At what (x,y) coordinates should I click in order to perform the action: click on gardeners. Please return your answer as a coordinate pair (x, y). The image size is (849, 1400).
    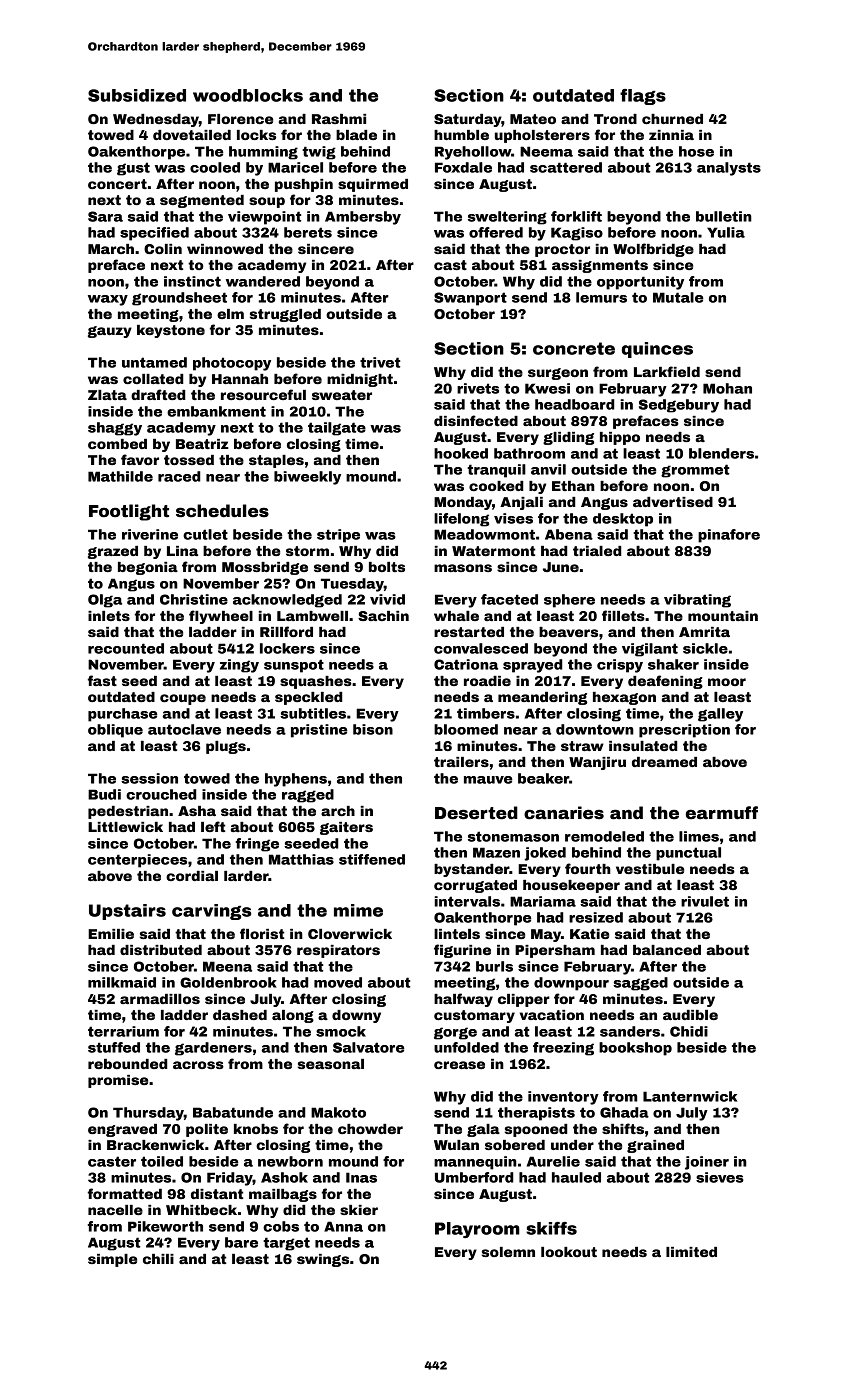
    Looking at the image, I should click on (213, 1049).
